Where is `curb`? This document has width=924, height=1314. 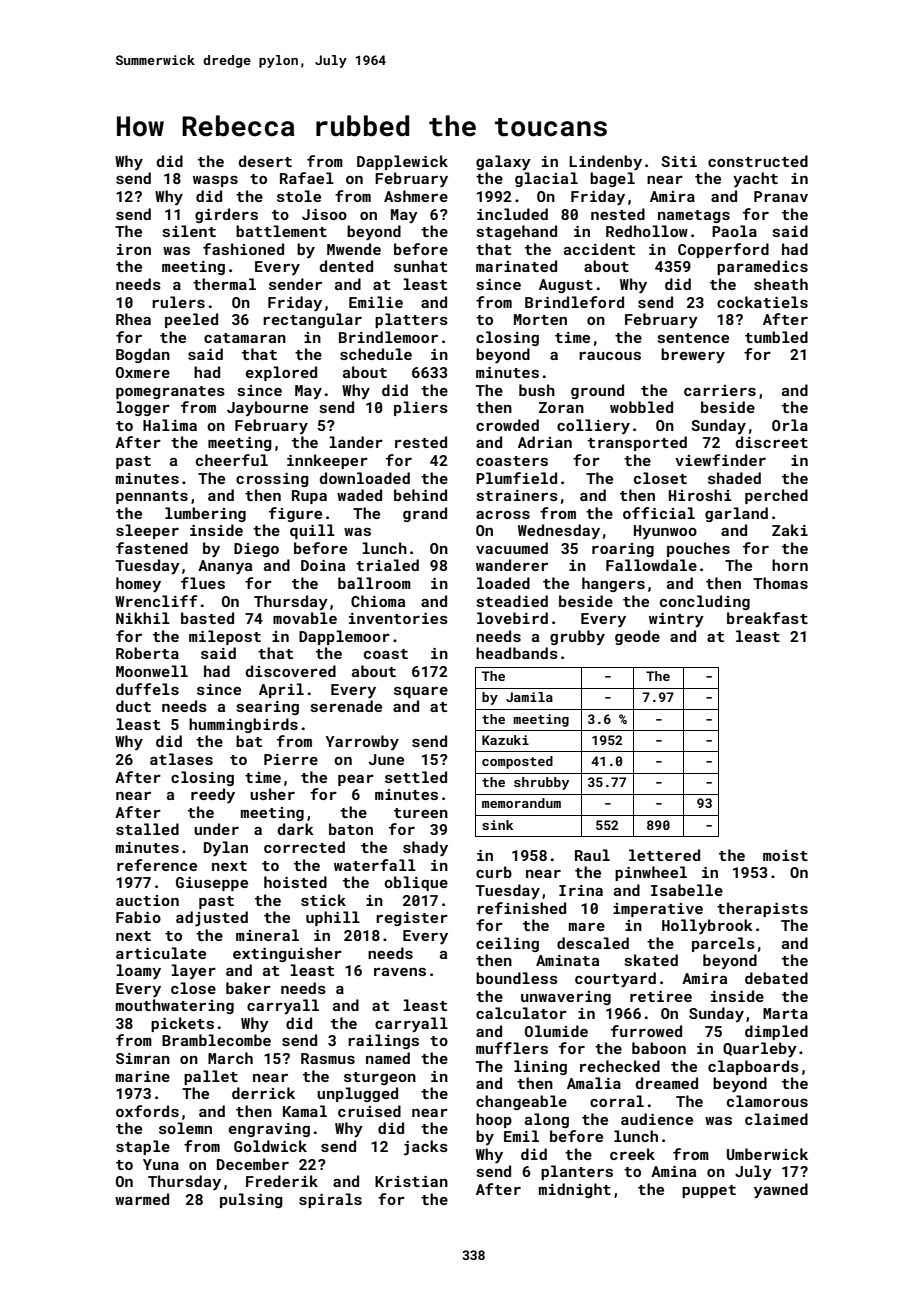
curb is located at coordinates (494, 872).
